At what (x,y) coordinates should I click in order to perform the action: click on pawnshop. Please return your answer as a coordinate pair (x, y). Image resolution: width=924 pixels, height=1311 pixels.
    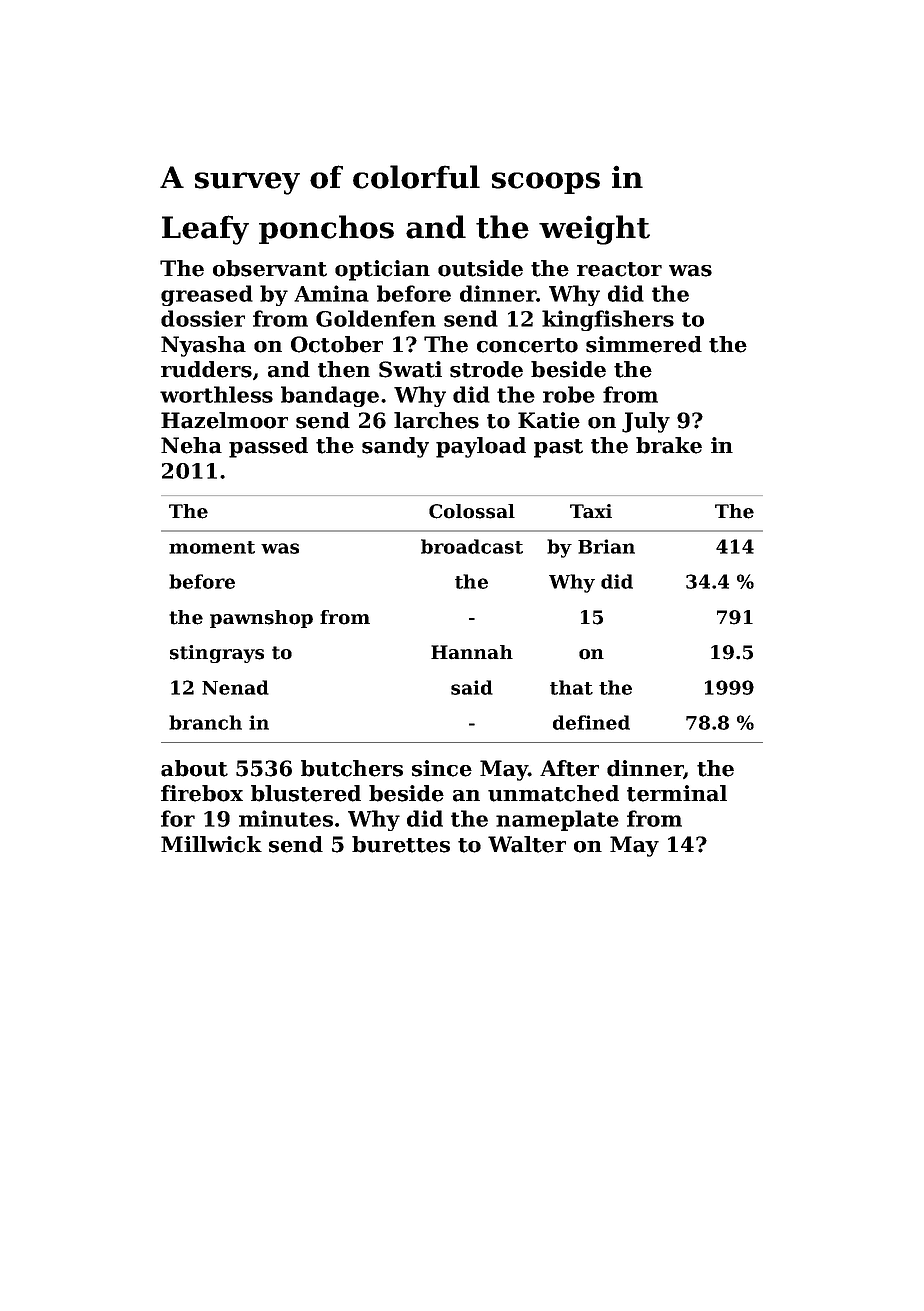
    Looking at the image, I should click on (261, 619).
